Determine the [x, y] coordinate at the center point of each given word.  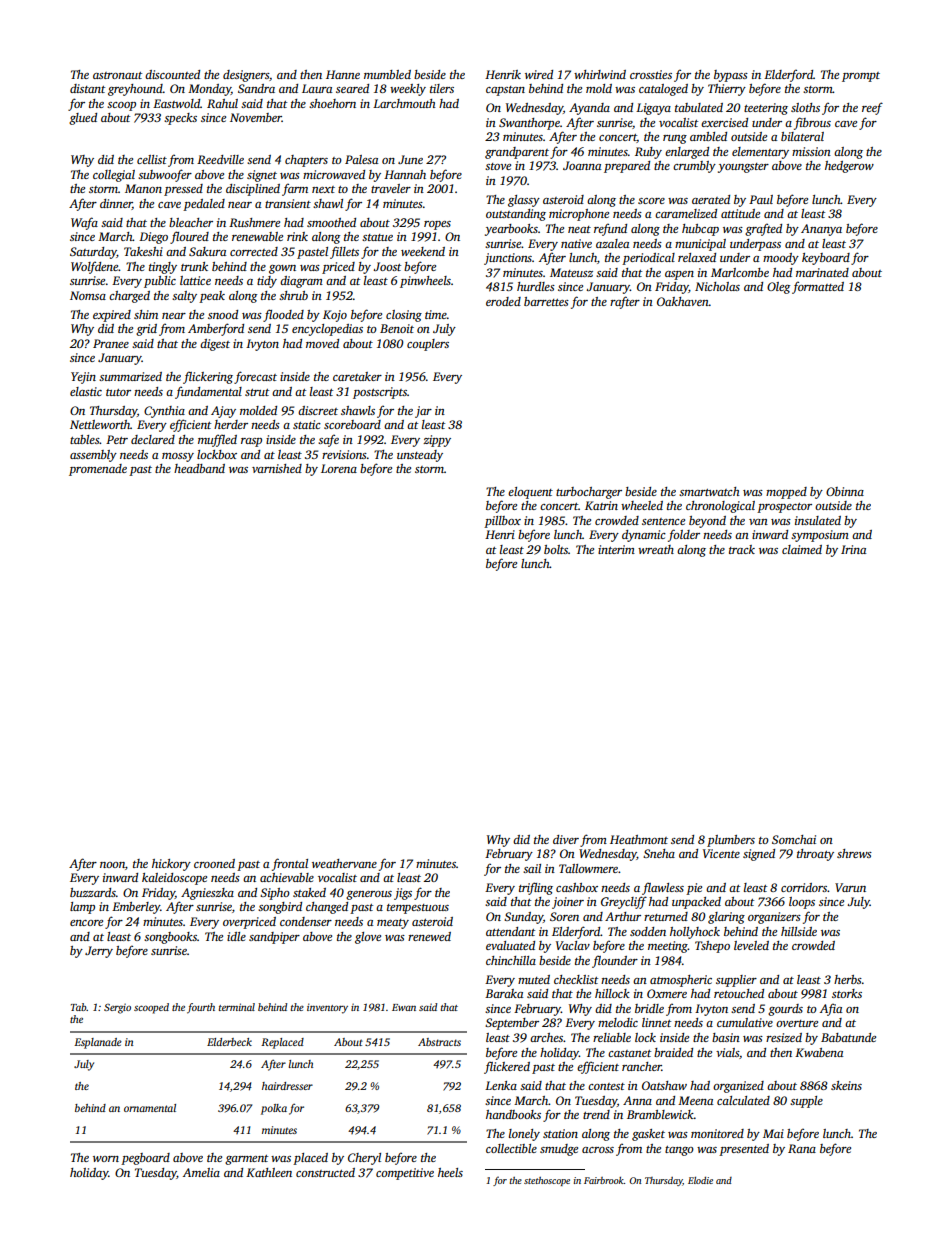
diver [566, 839]
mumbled [387, 74]
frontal [290, 864]
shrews [854, 853]
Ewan [404, 1007]
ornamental [150, 1108]
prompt [861, 77]
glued [83, 119]
